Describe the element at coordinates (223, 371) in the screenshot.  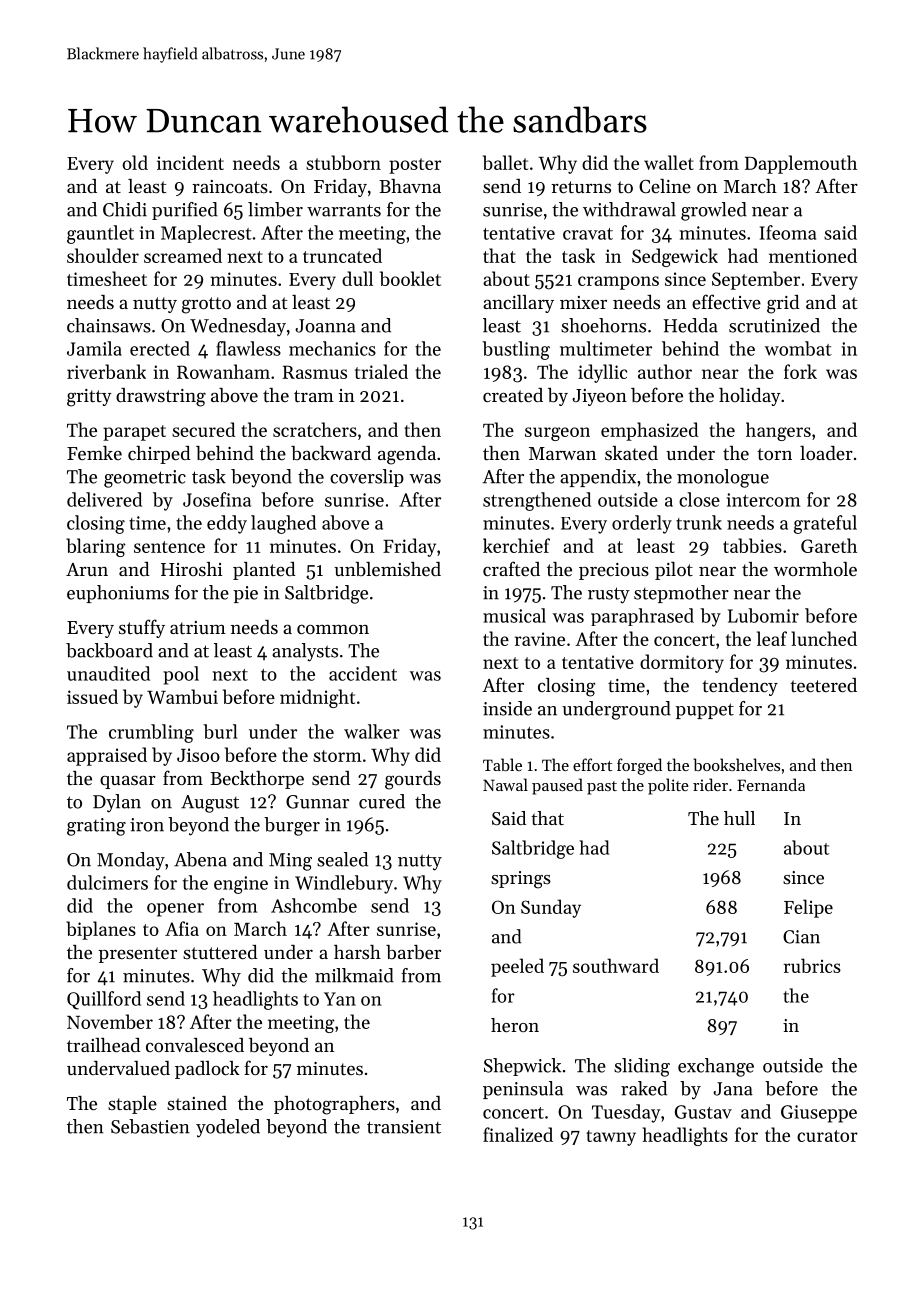
I see `Rowanham` at that location.
